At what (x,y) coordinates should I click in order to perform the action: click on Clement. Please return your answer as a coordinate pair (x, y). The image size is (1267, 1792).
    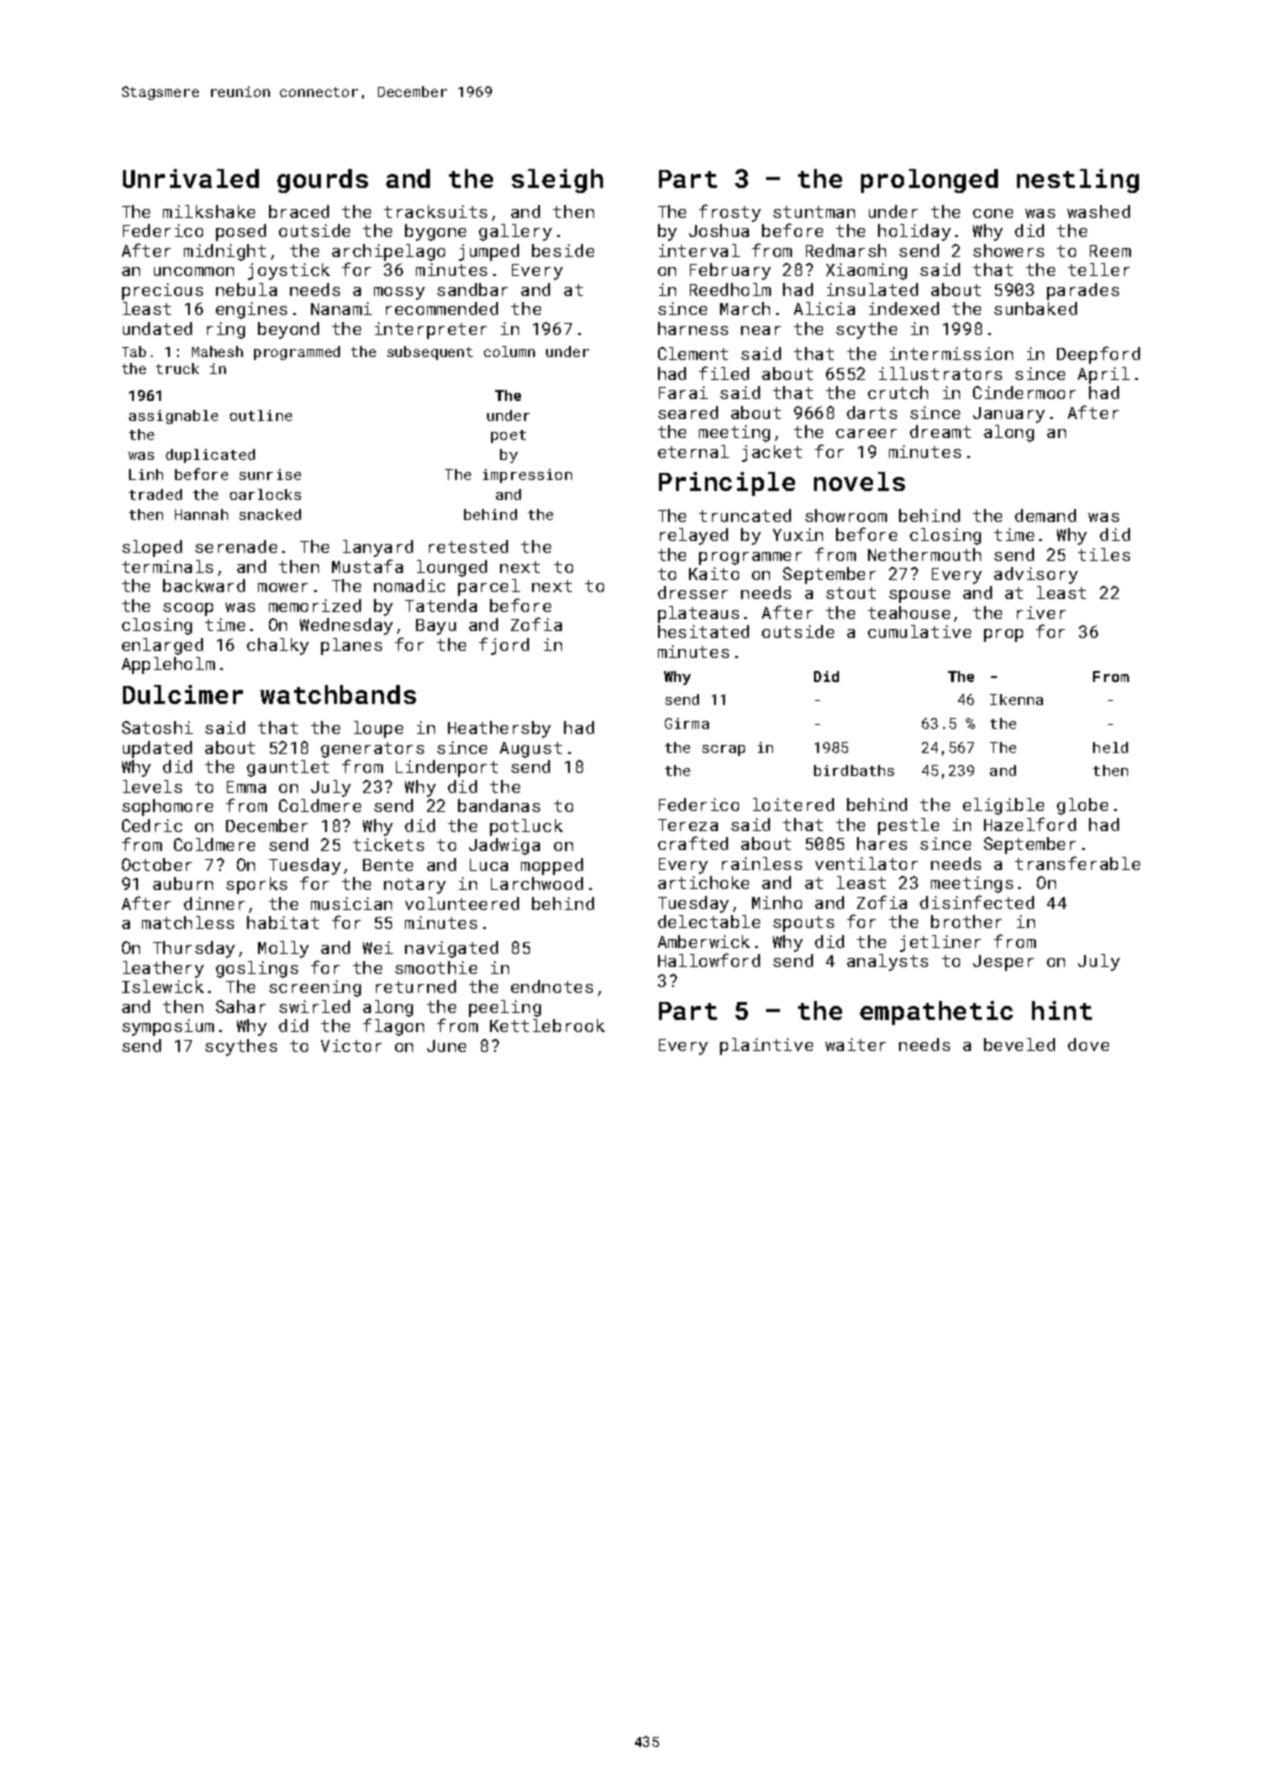
    Looking at the image, I should click on (693, 353).
